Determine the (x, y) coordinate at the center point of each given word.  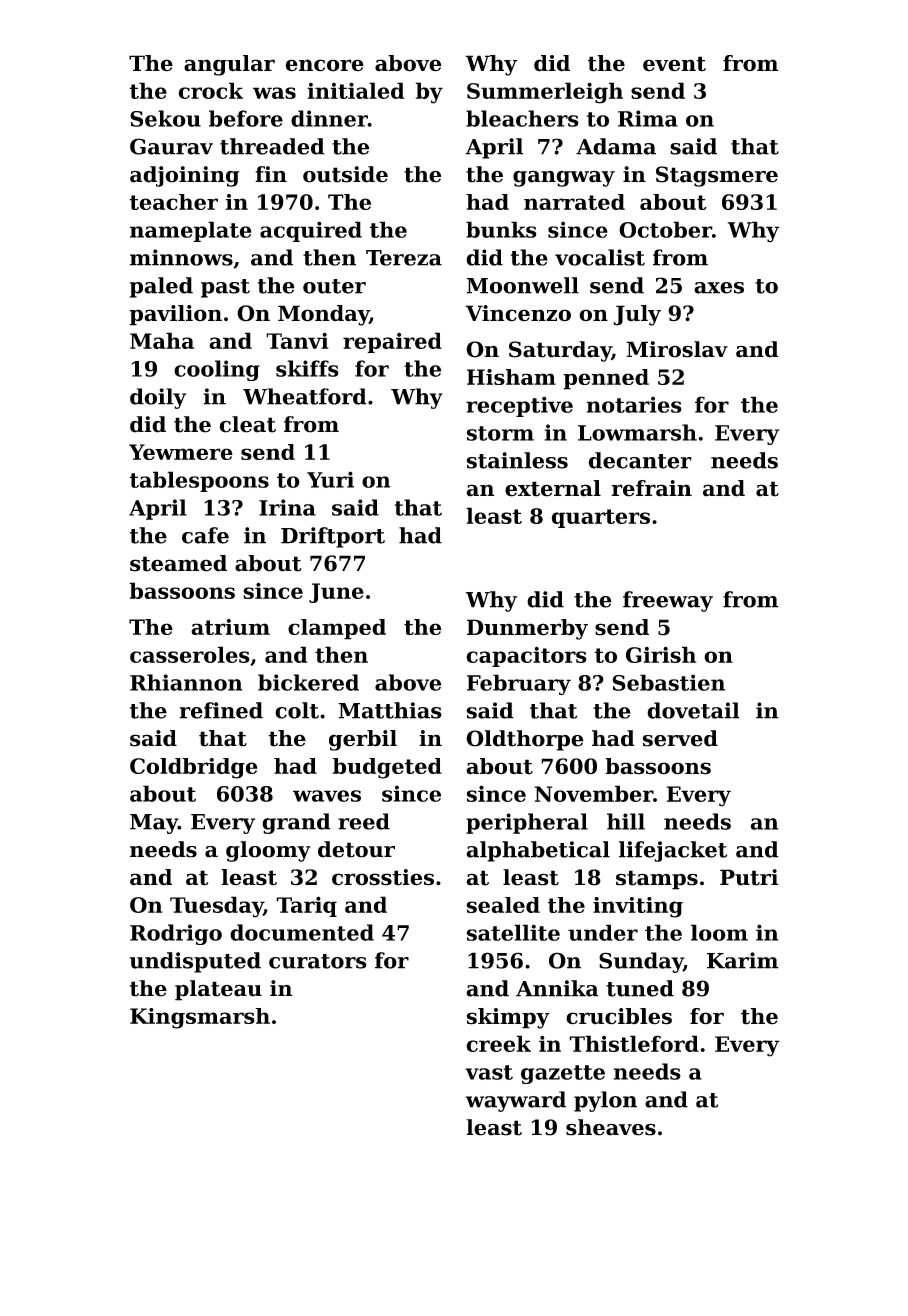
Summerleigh (545, 93)
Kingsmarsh (200, 1018)
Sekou (165, 118)
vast (489, 1072)
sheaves (611, 1127)
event (674, 64)
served (680, 738)
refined (221, 710)
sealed (503, 905)
